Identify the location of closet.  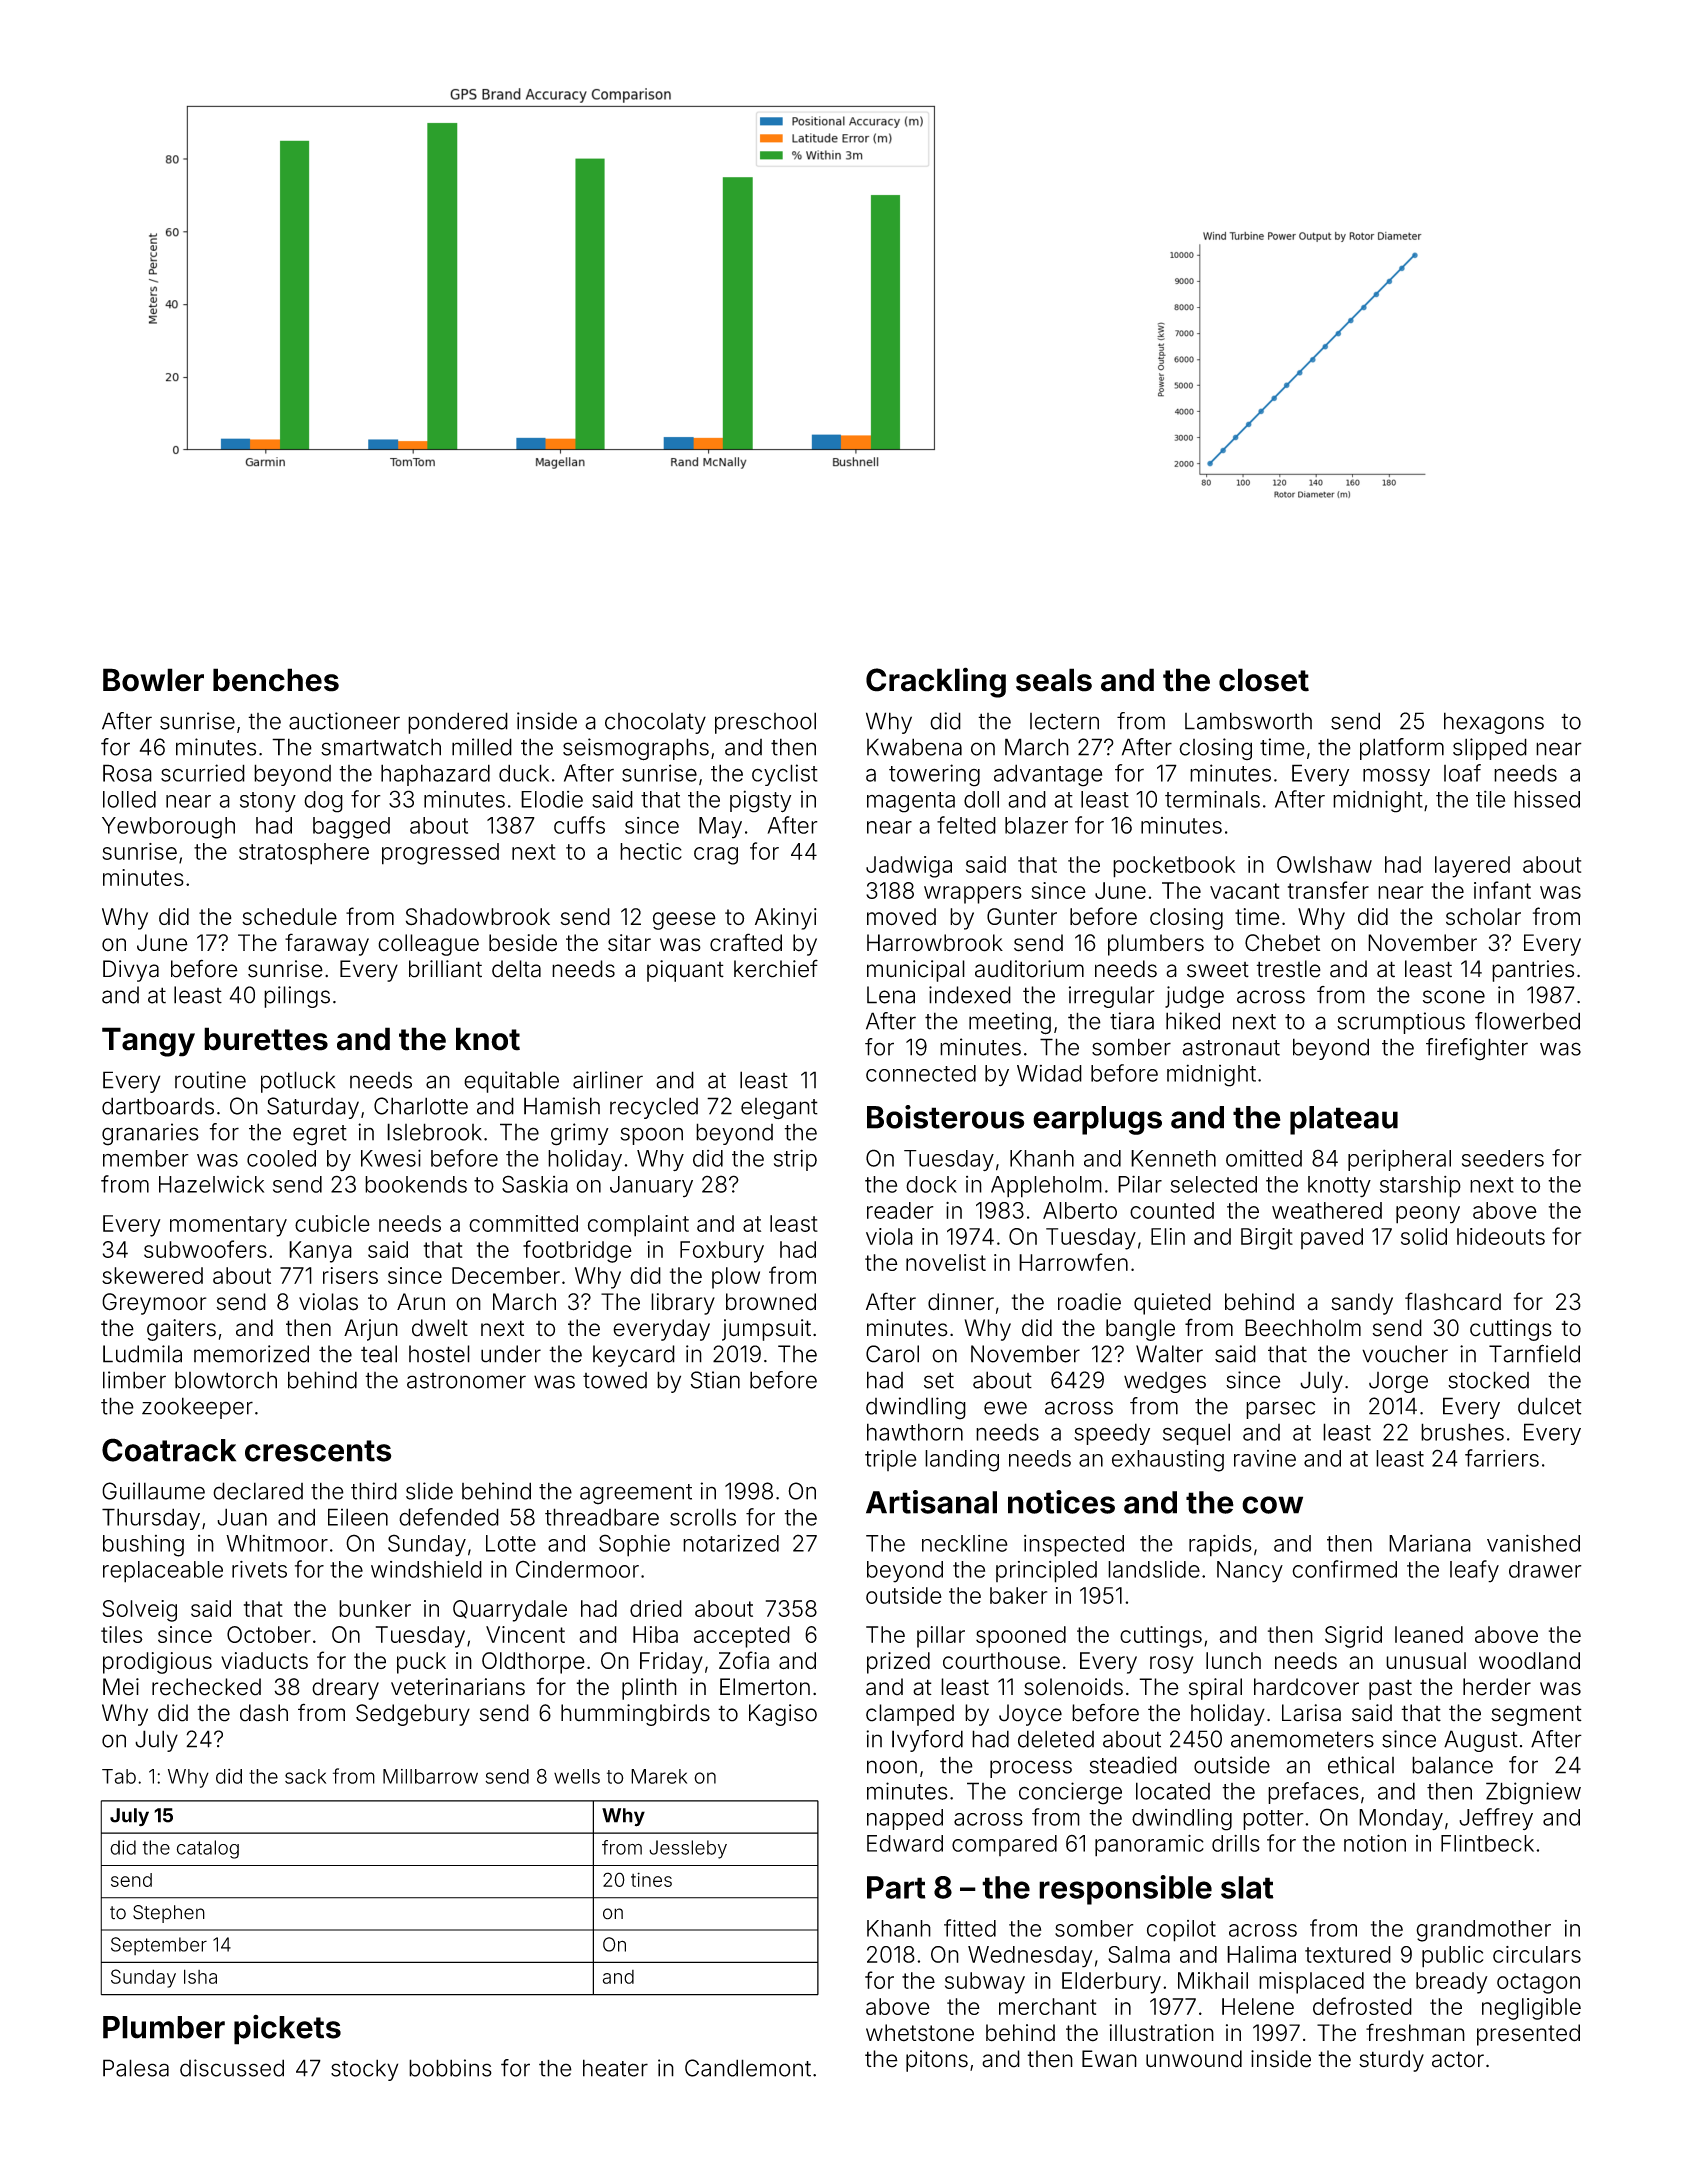
(1264, 680).
